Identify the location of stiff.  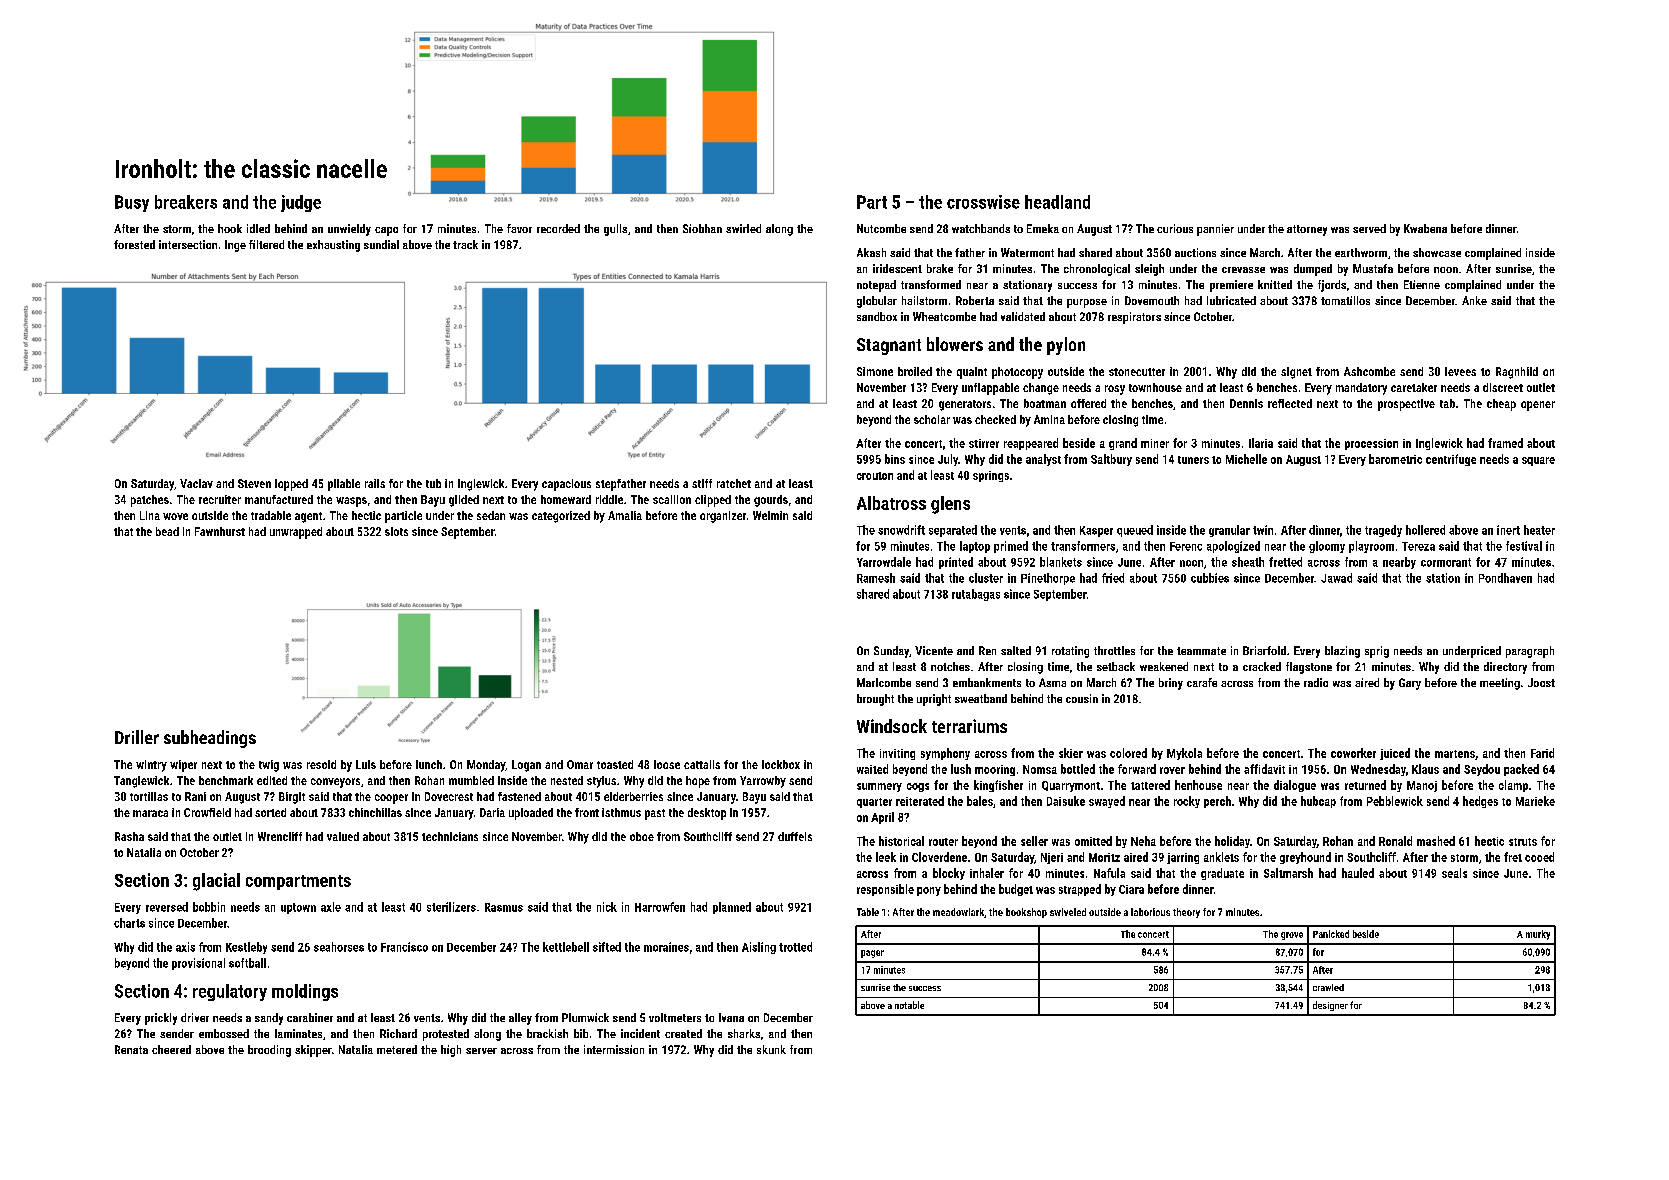
(702, 483).
